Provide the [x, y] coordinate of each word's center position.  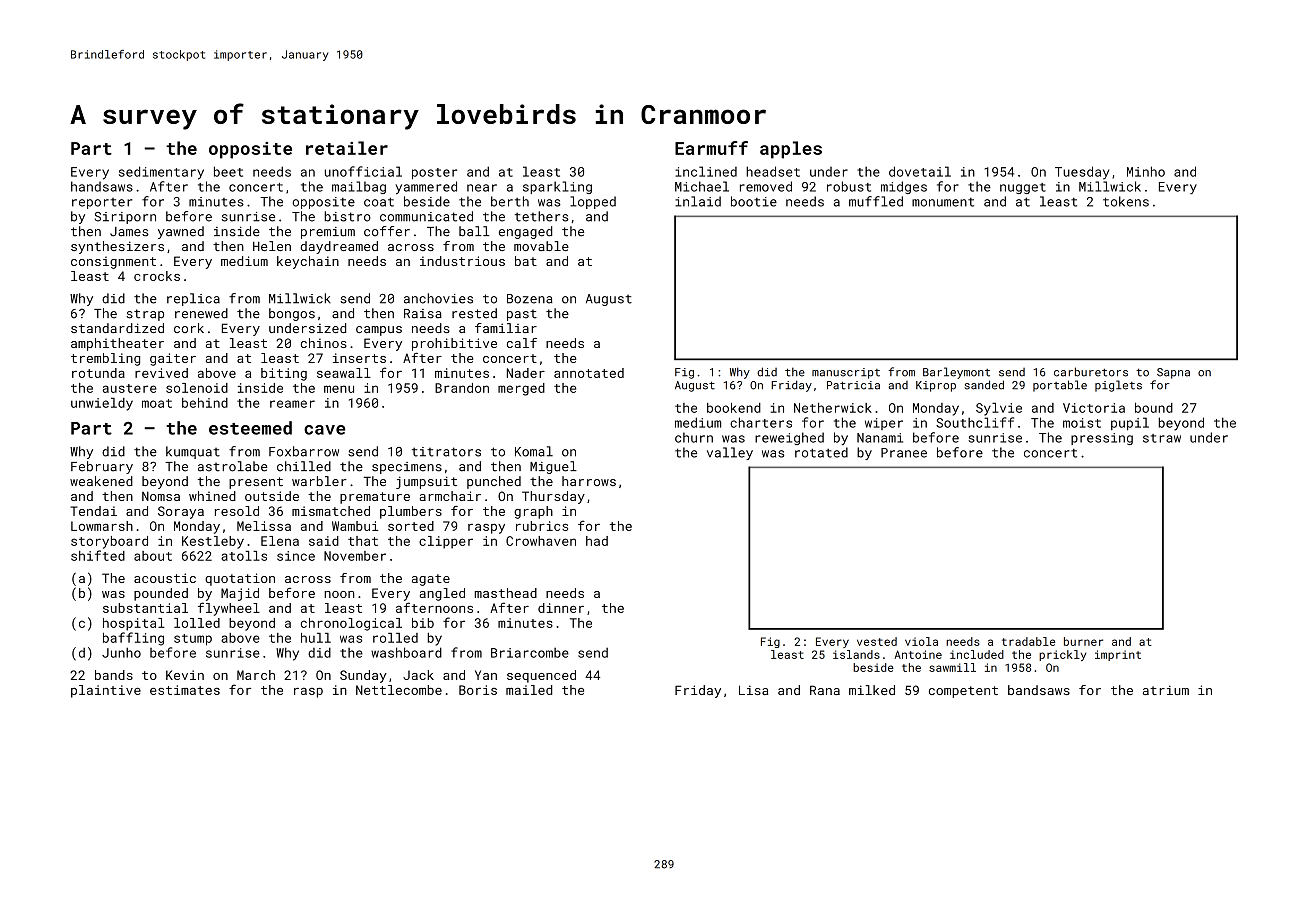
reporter [102, 203]
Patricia [853, 385]
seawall [344, 373]
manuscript [846, 373]
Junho [121, 652]
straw [1162, 438]
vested [877, 641]
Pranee [904, 453]
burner [1083, 641]
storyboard [109, 542]
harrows [589, 481]
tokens [1126, 201]
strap [145, 315]
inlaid [698, 201]
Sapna [1173, 373]
